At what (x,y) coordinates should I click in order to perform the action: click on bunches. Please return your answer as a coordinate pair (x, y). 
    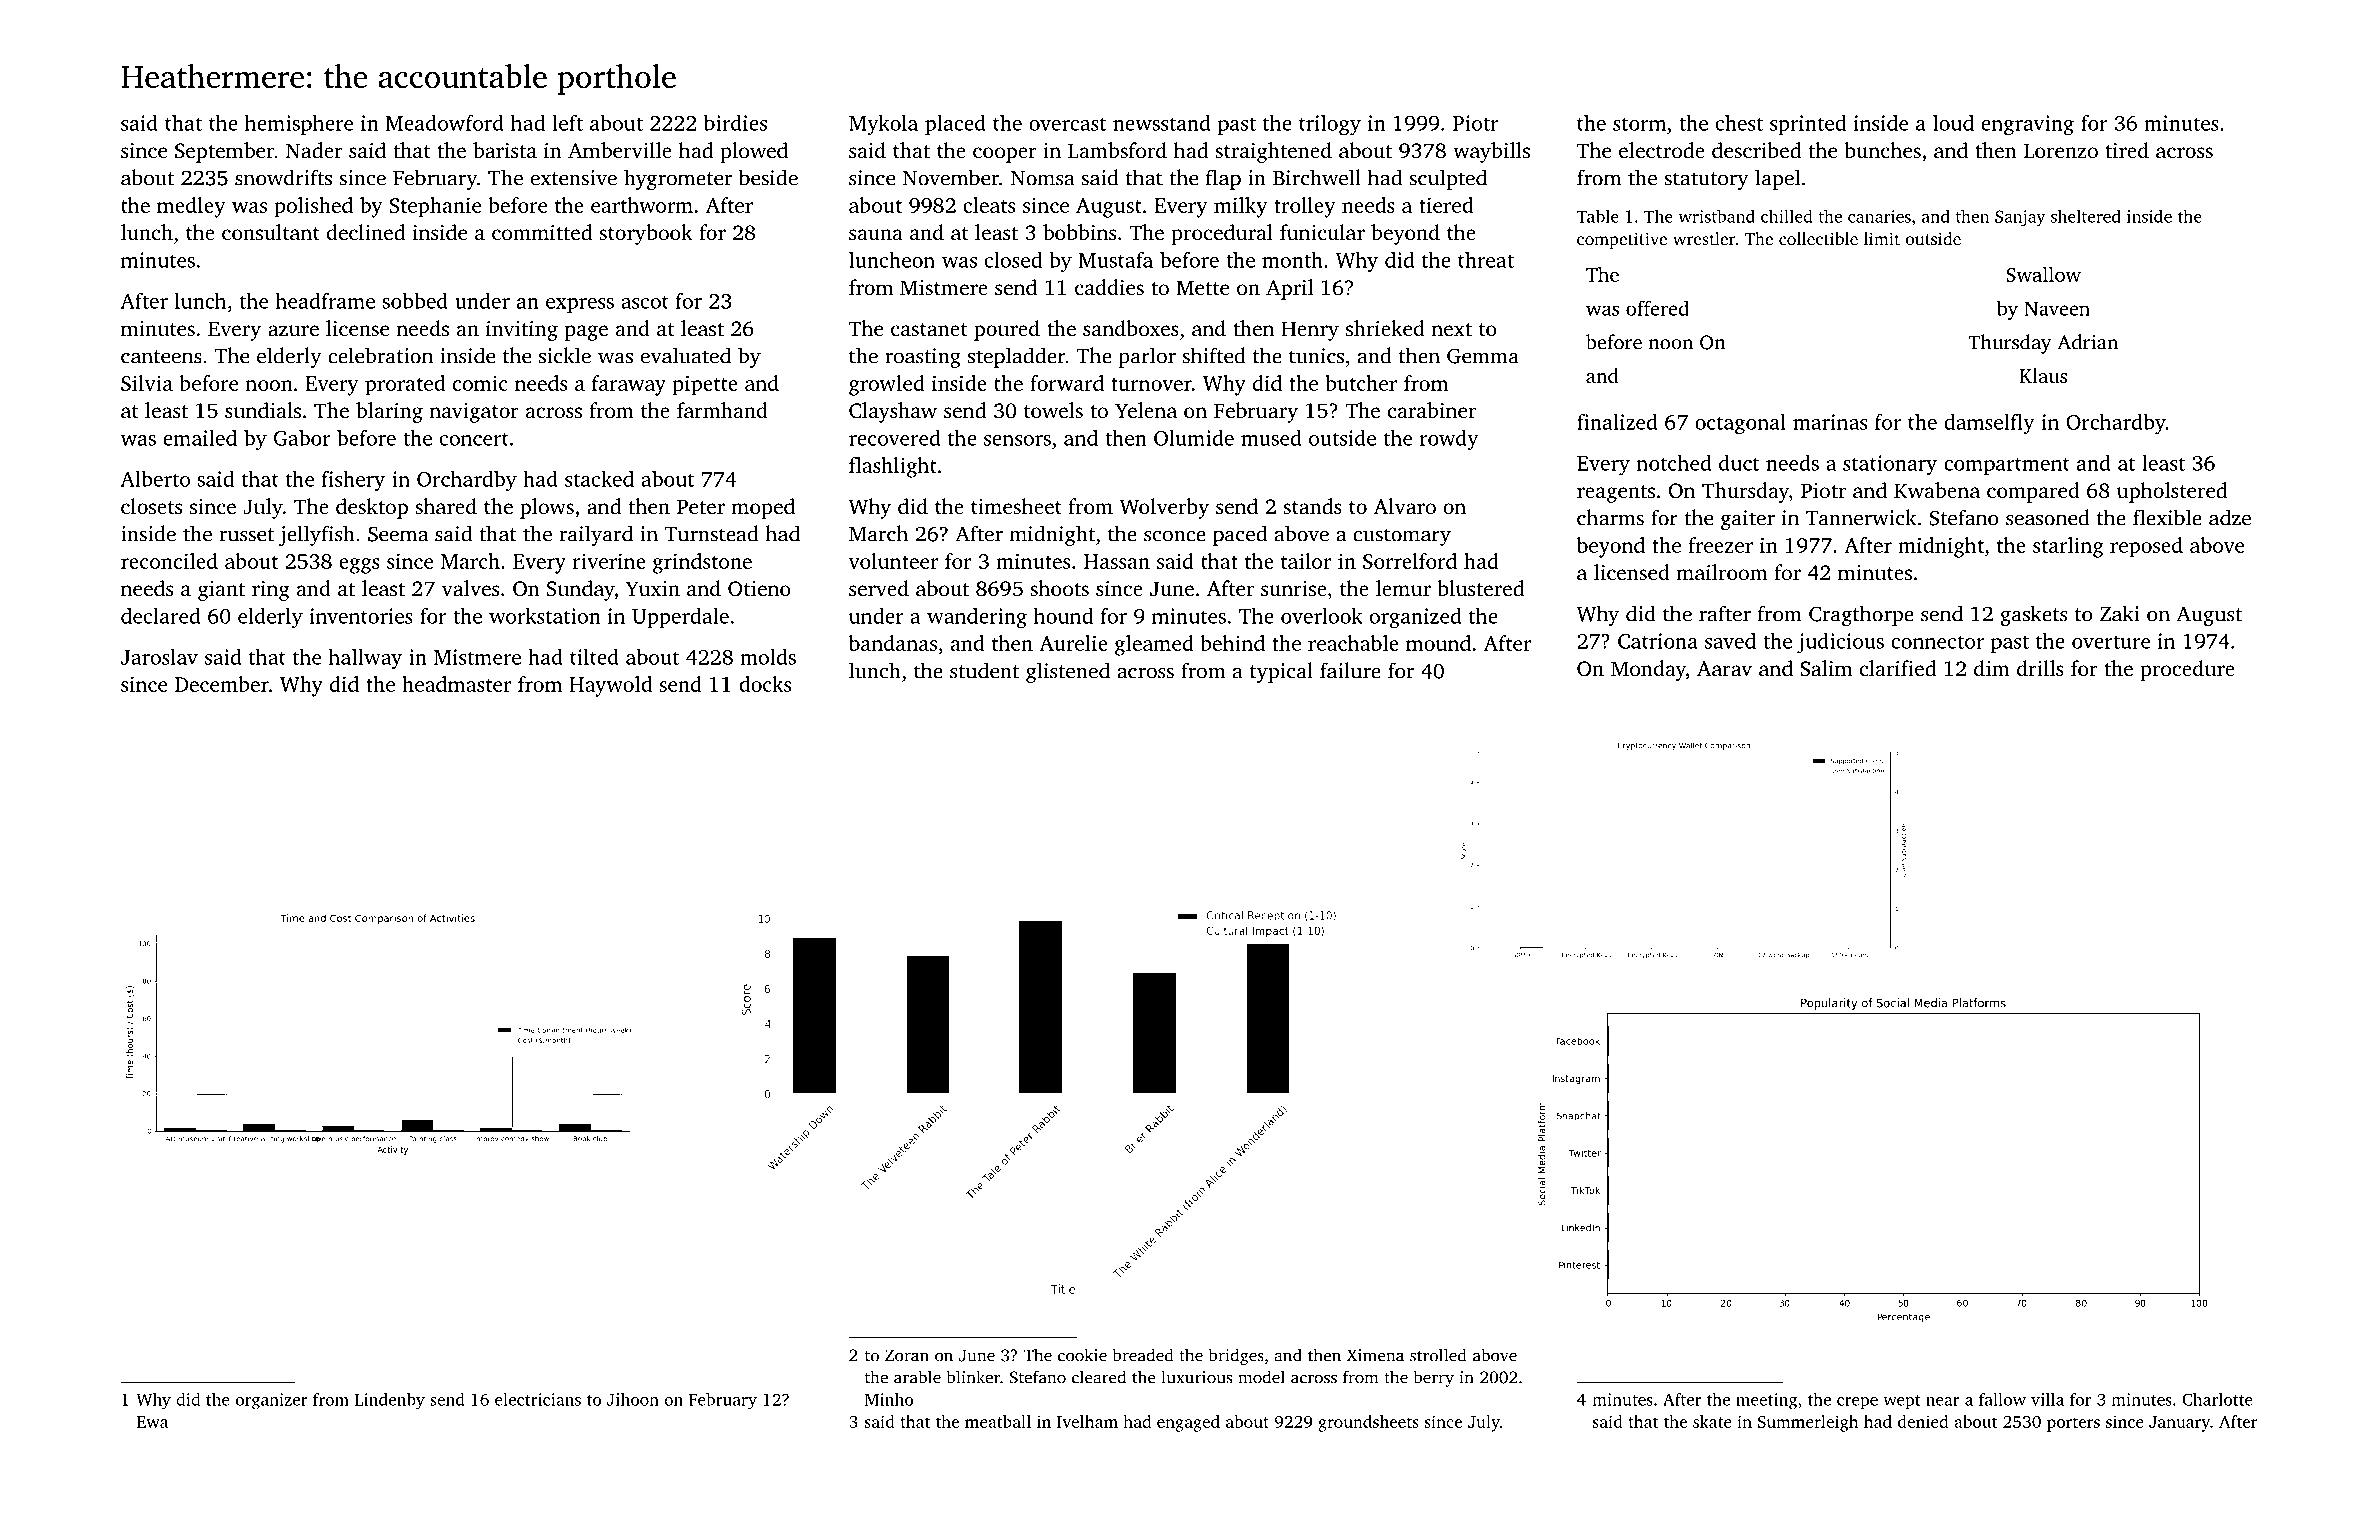
    Looking at the image, I should click on (1882, 150).
